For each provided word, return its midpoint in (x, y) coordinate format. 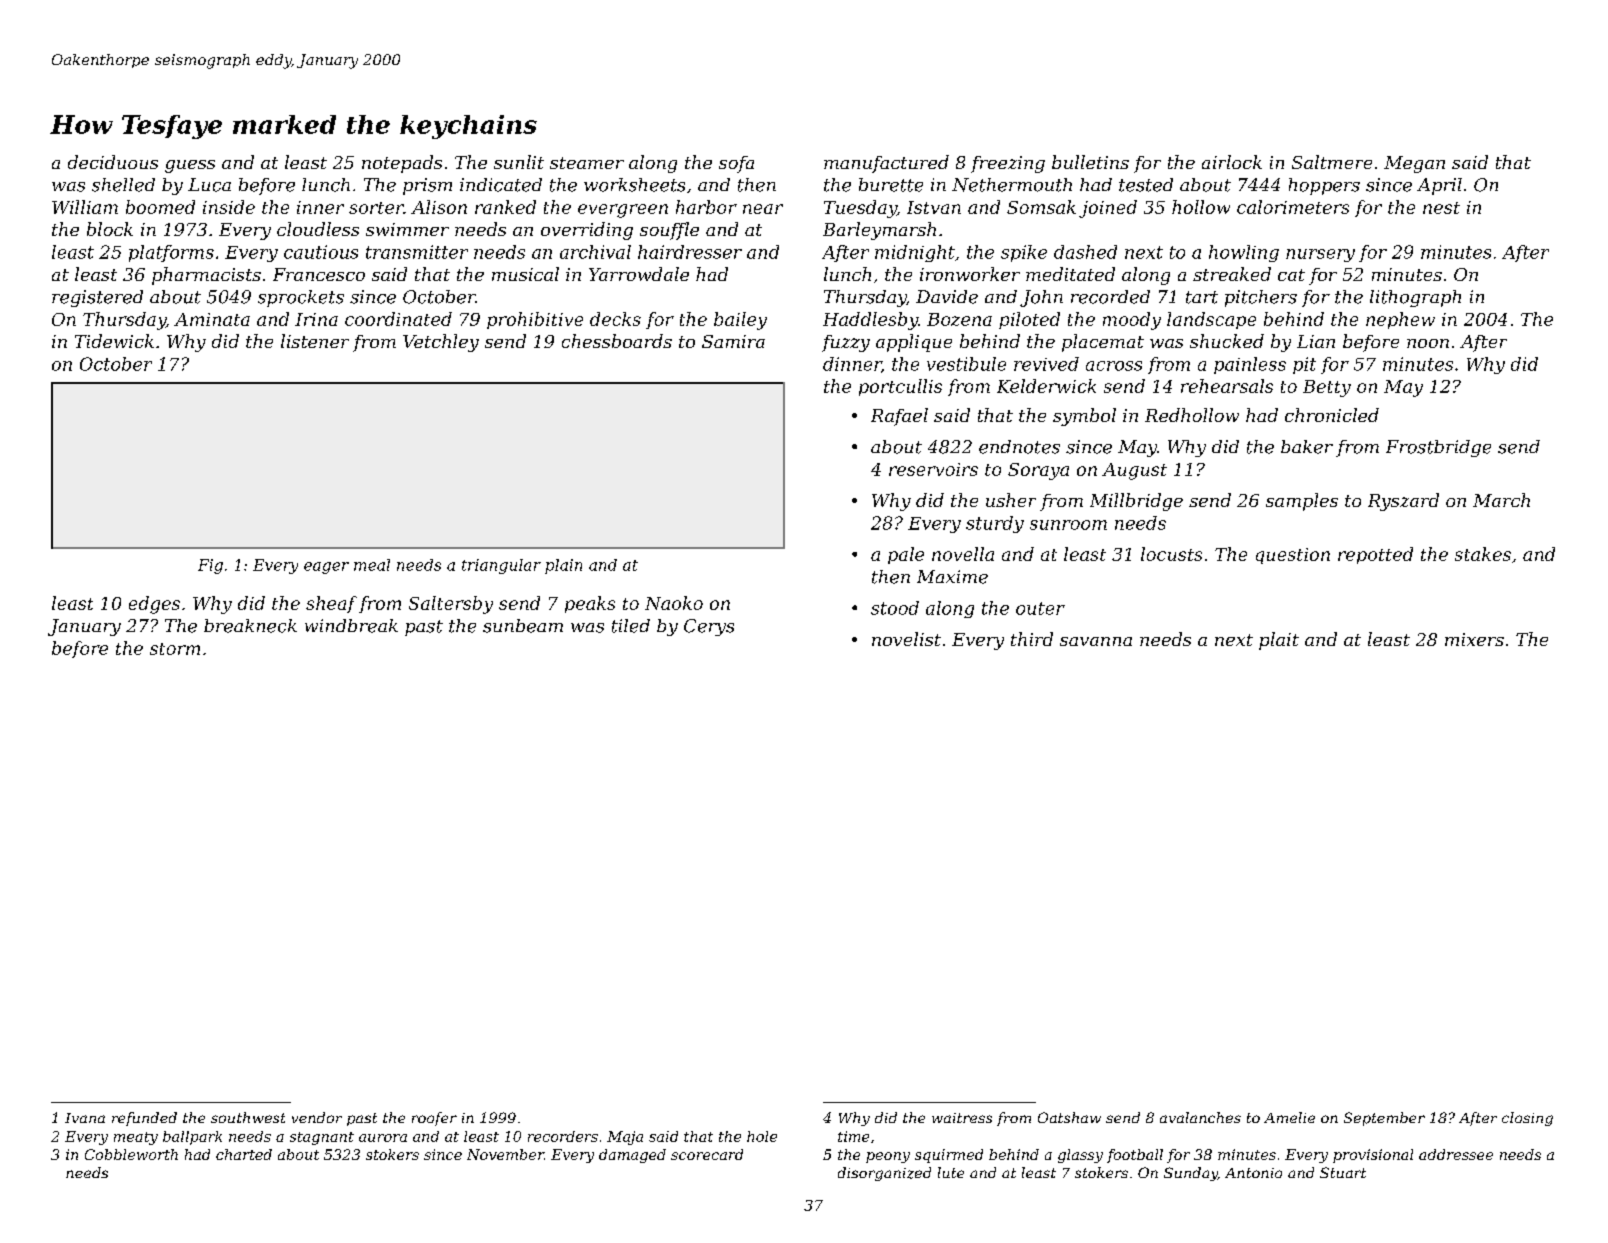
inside (229, 207)
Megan (1414, 164)
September (1384, 1119)
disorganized (884, 1174)
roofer (434, 1119)
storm (175, 649)
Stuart (1343, 1172)
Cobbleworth (131, 1154)
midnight (915, 253)
